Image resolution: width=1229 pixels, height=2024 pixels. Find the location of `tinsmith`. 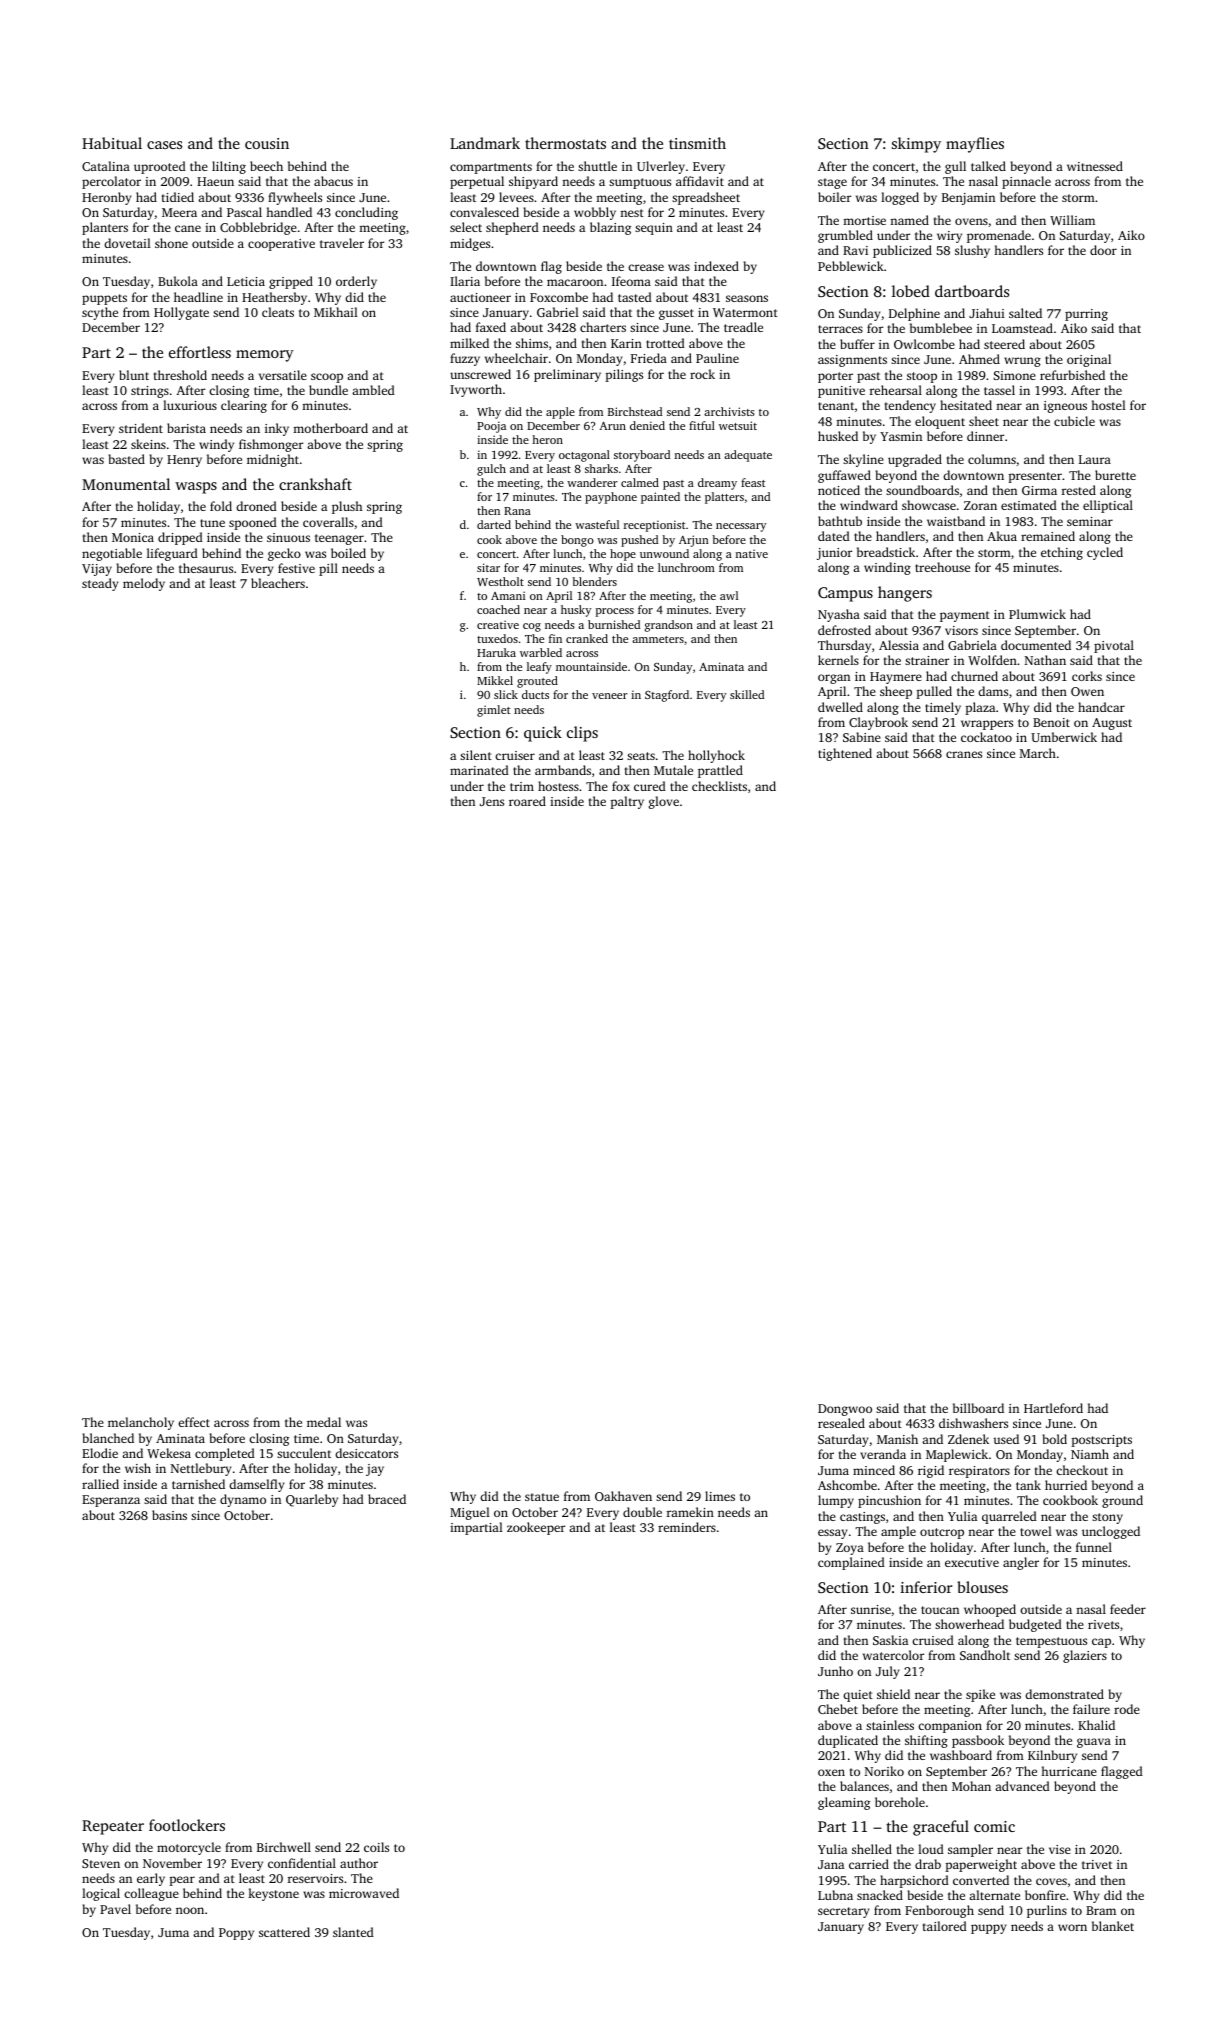

tinsmith is located at coordinates (697, 143).
